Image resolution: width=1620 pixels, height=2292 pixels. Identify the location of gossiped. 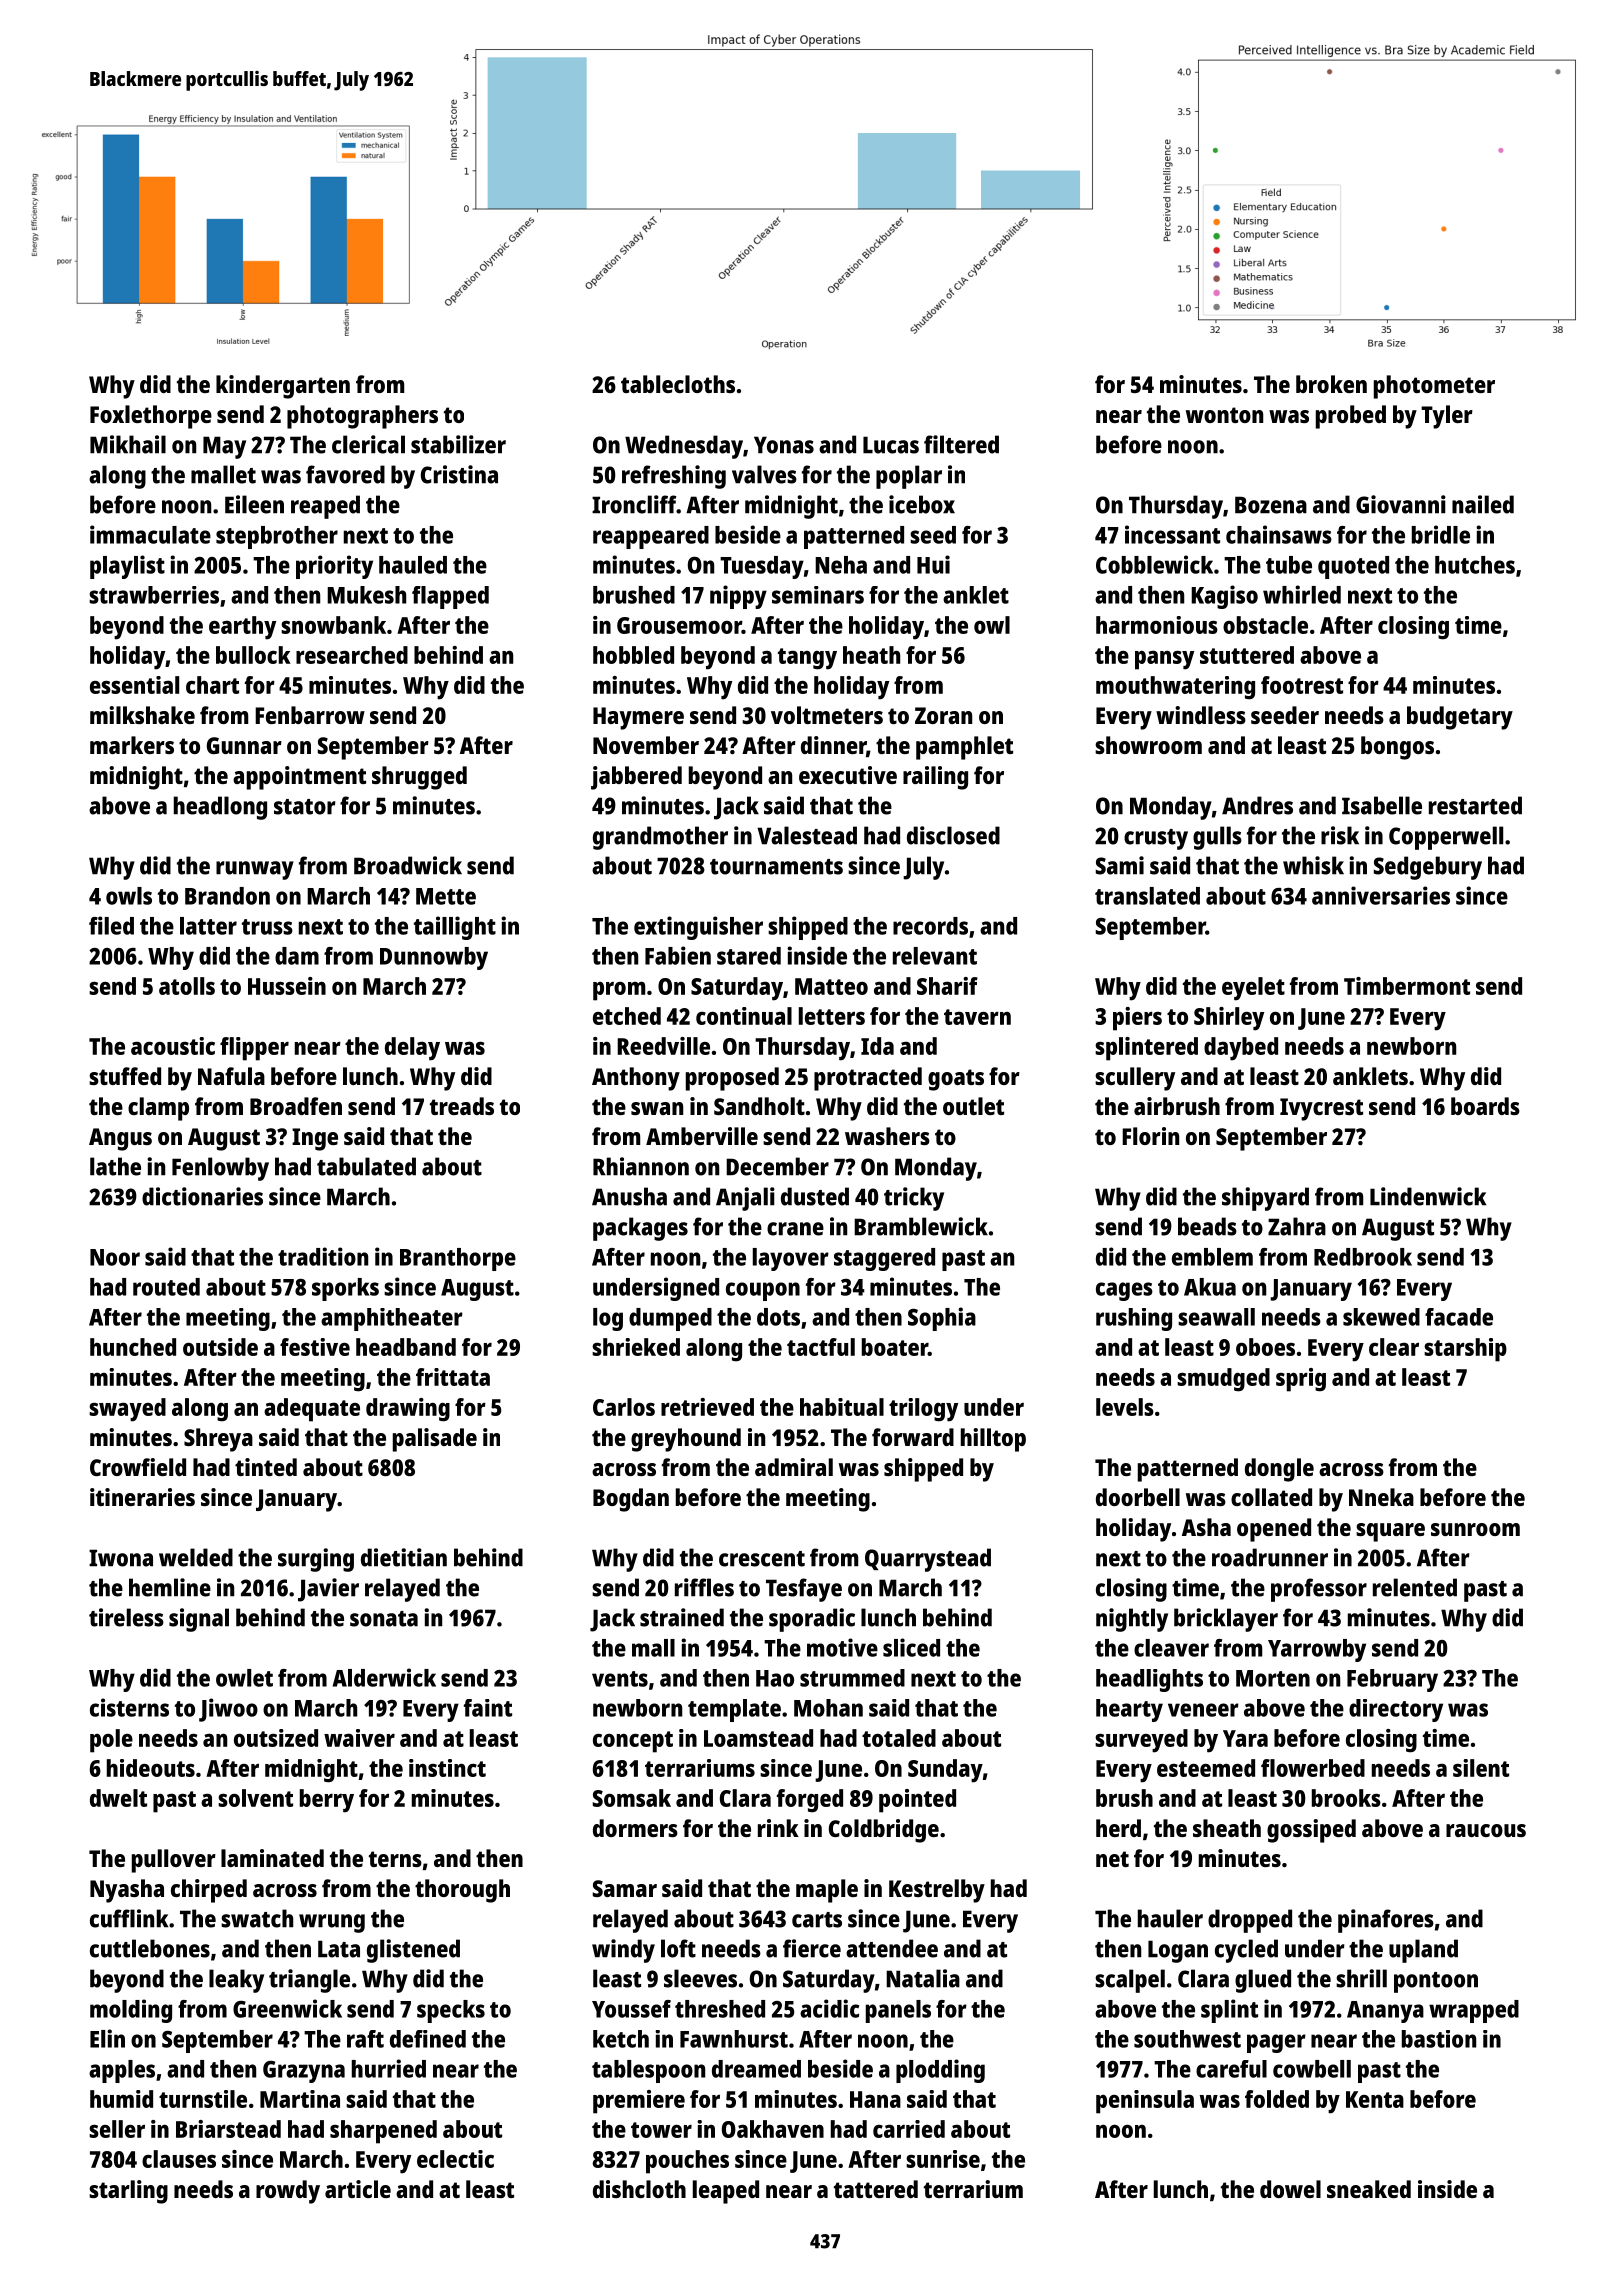
(1311, 1831).
